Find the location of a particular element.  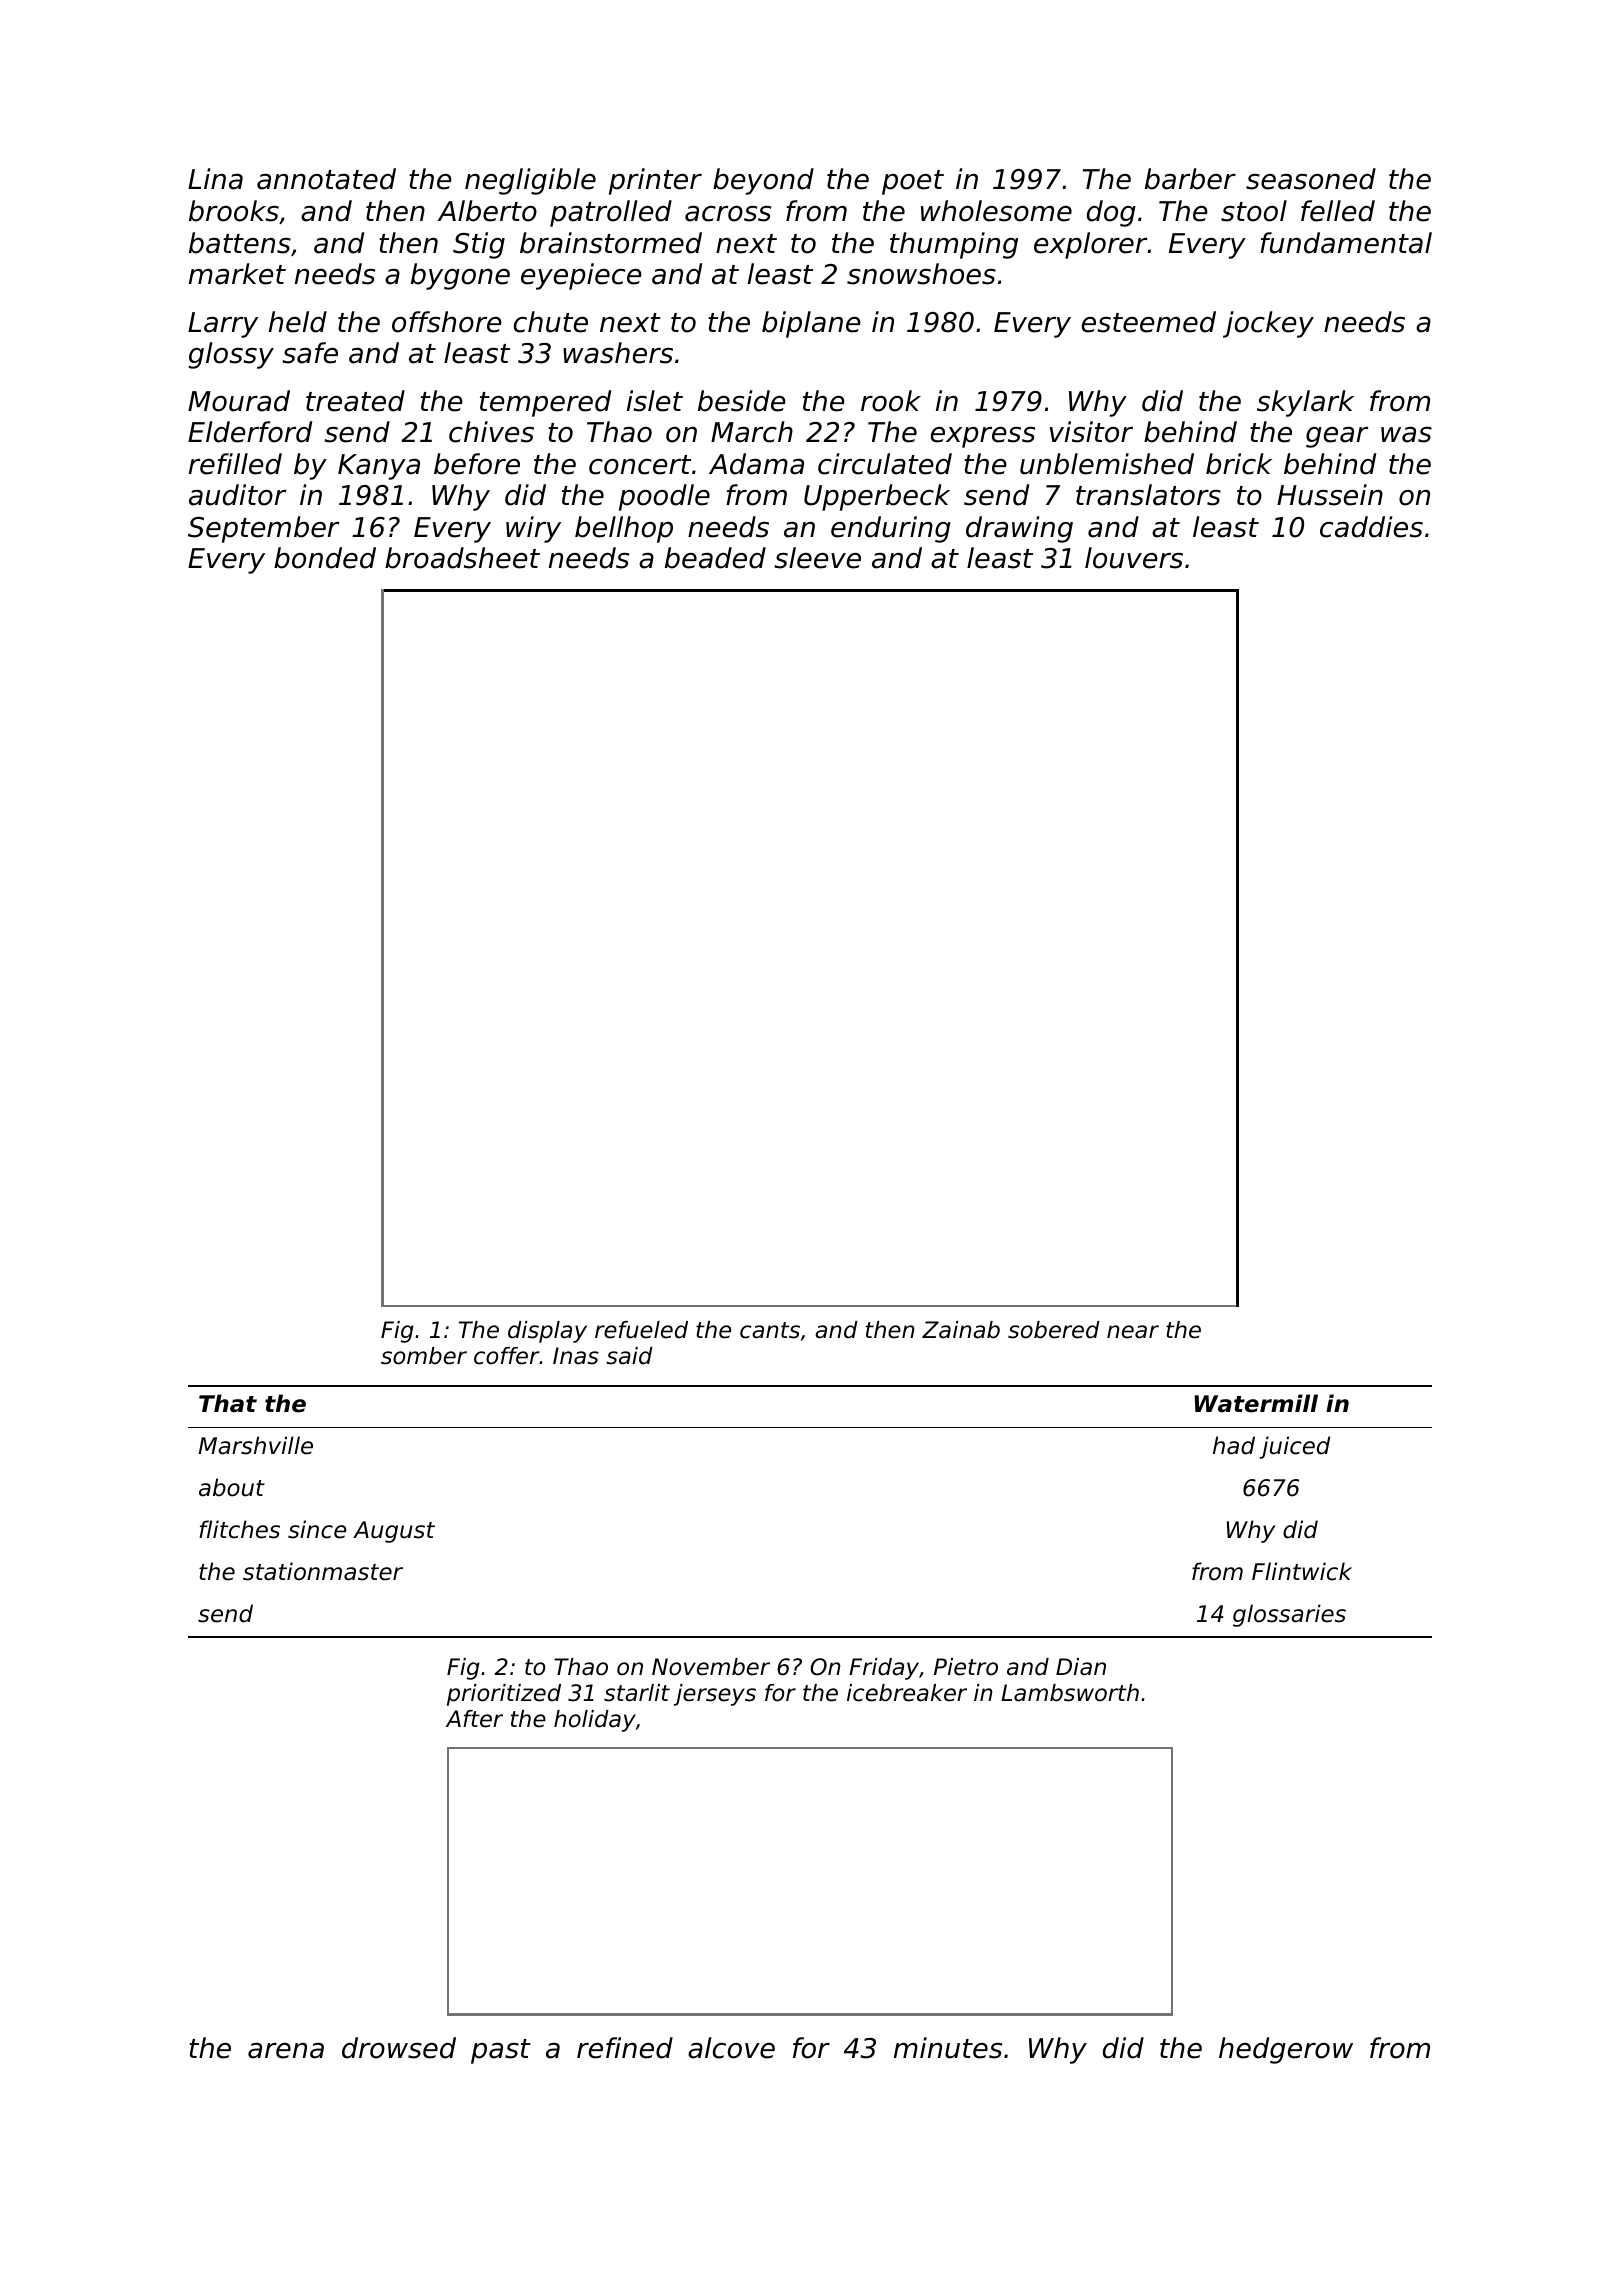

sleeve is located at coordinates (817, 558).
